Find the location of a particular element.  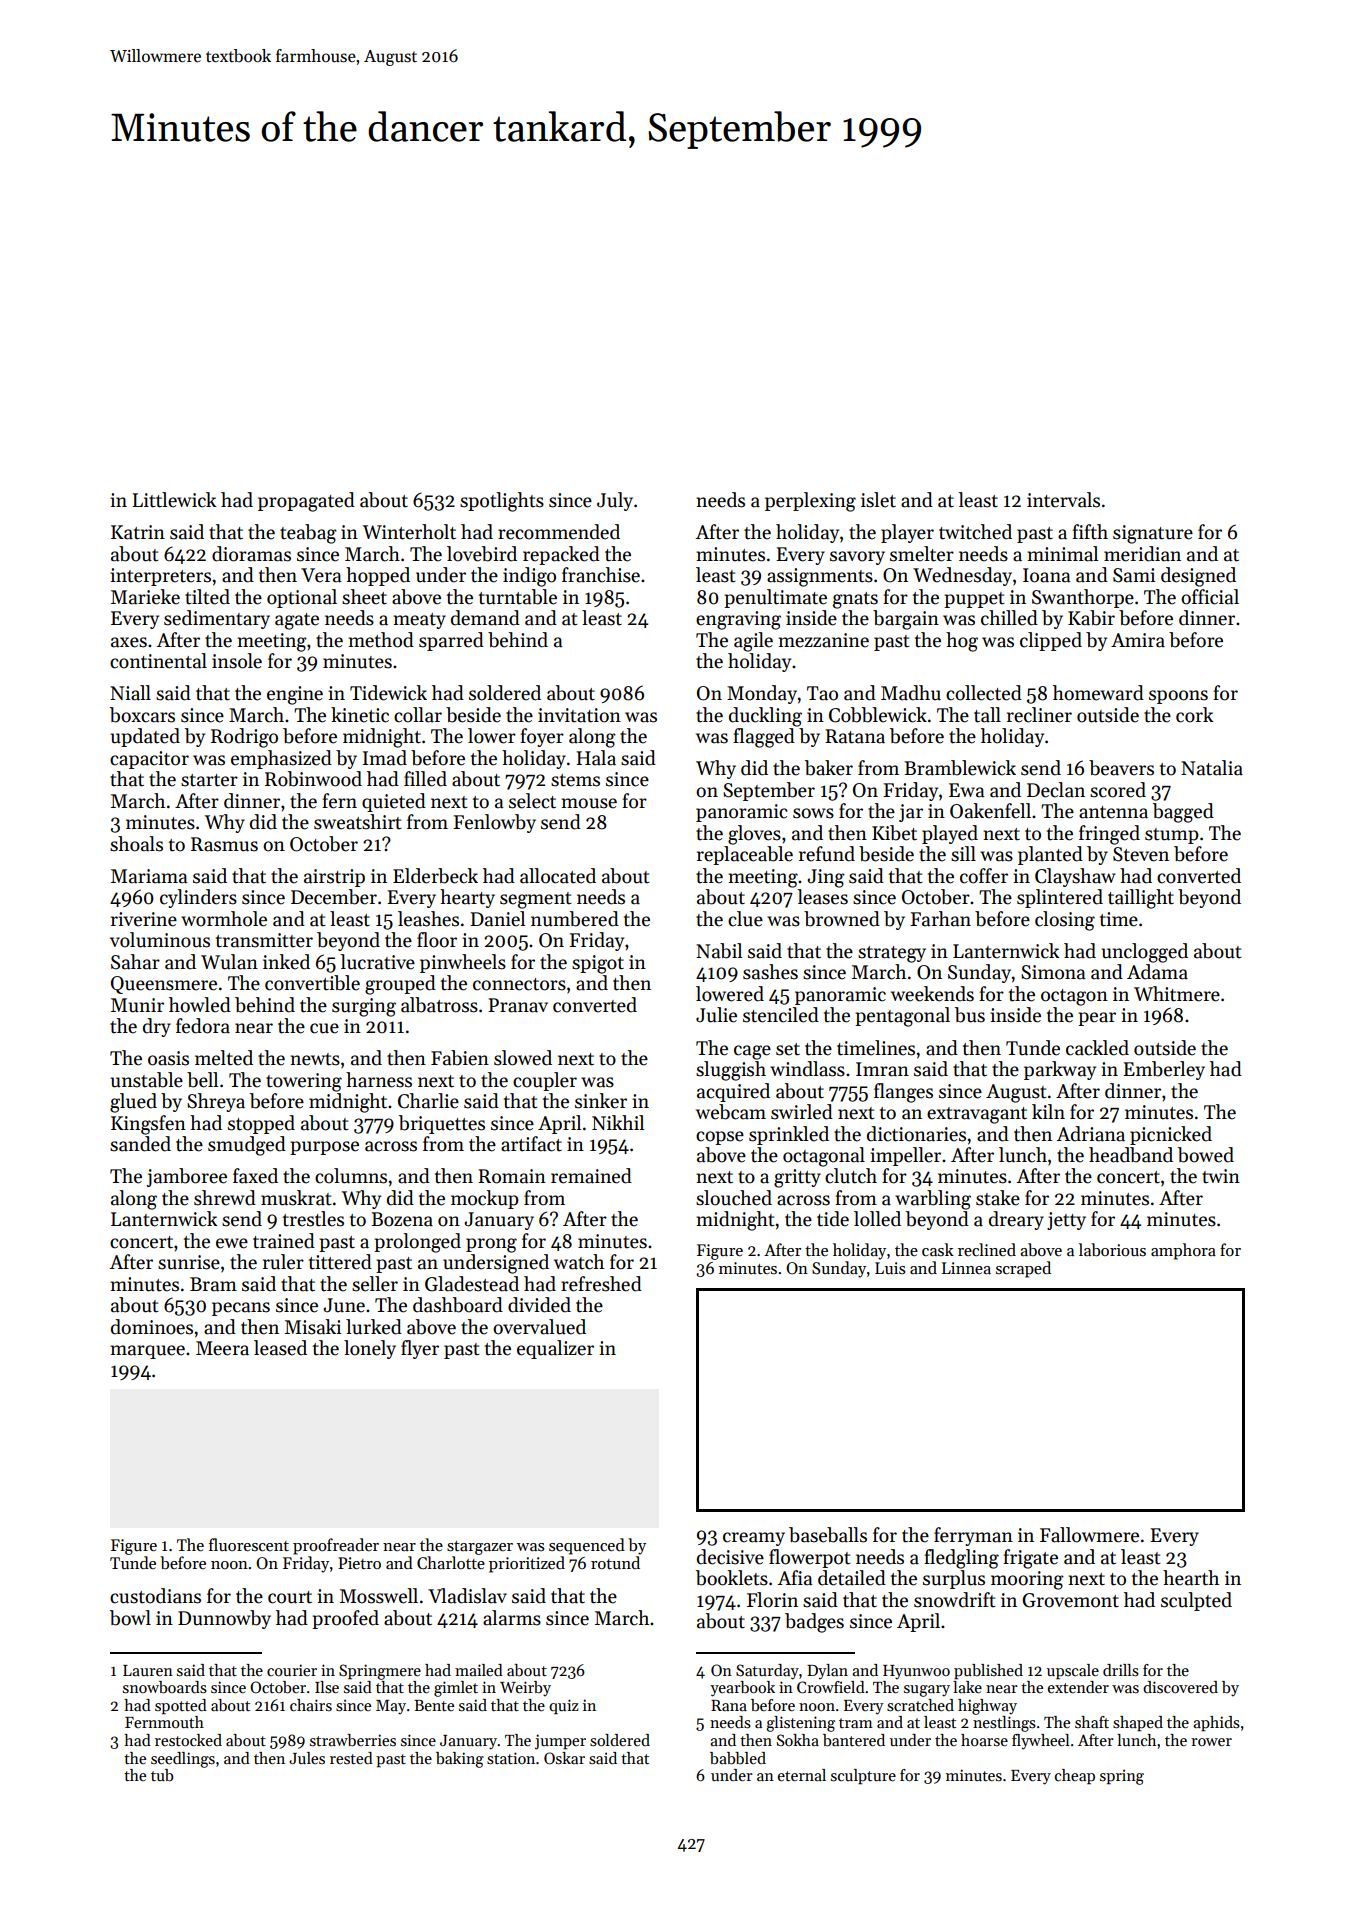

spigot is located at coordinates (598, 964).
